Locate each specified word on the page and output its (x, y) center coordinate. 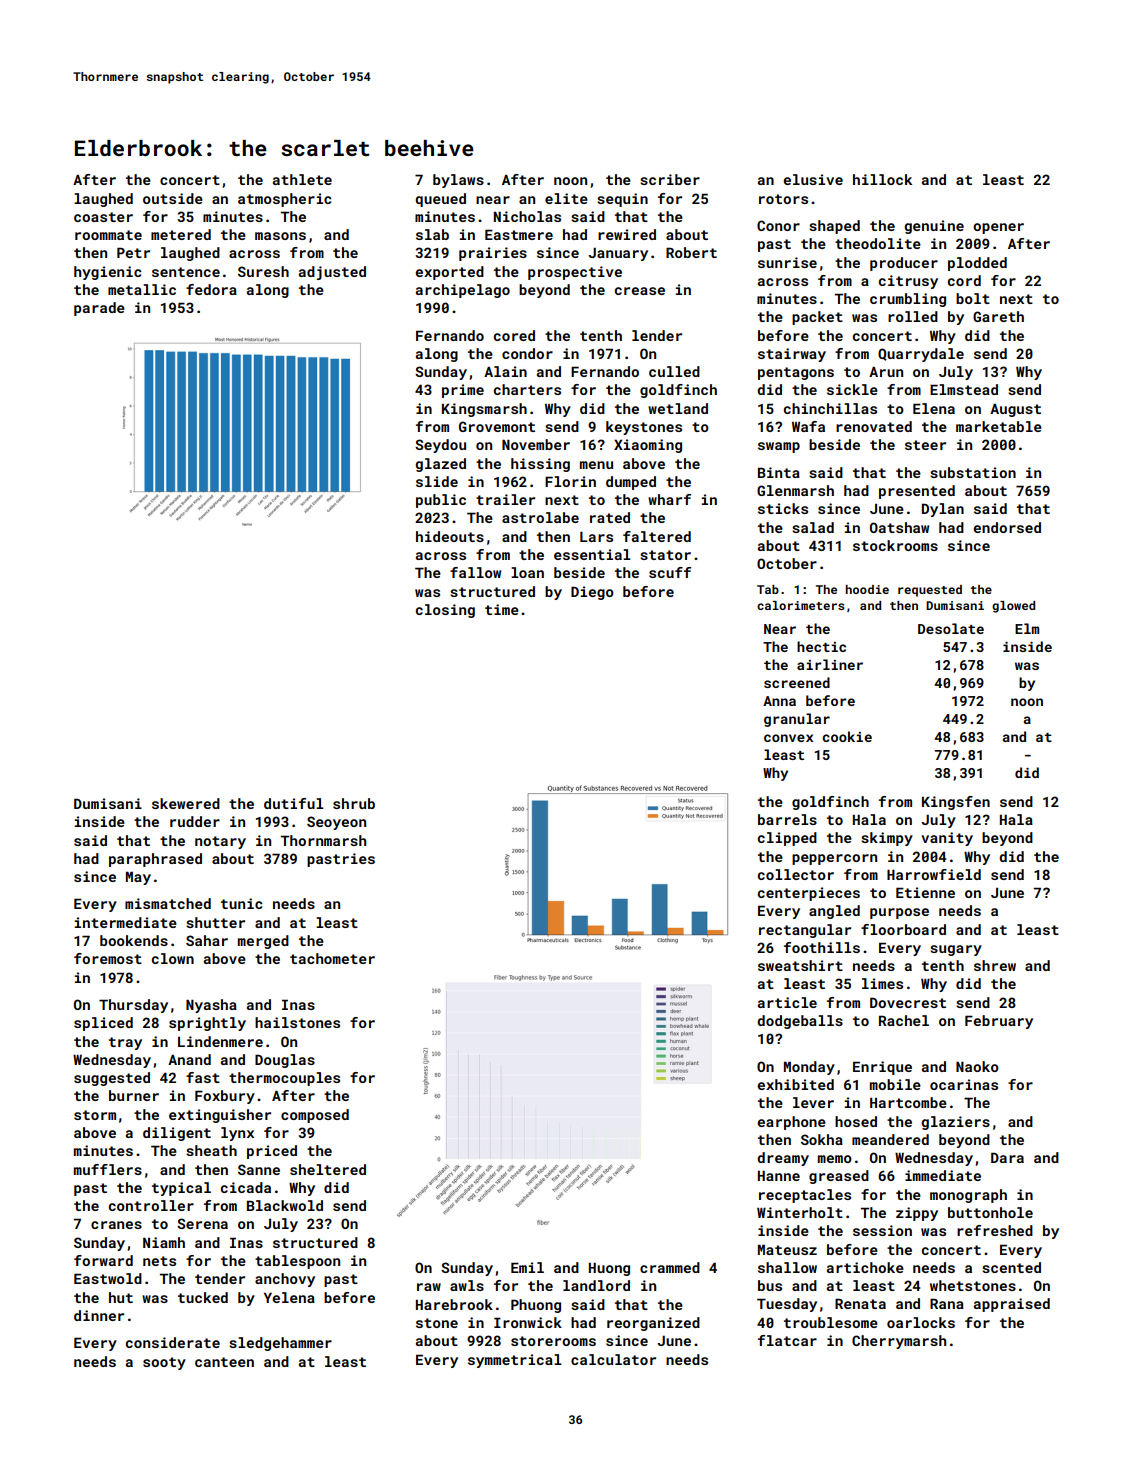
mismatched (168, 903)
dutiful (293, 803)
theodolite (878, 243)
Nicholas (527, 216)
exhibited (795, 1084)
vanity (947, 839)
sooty (164, 1363)
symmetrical (514, 1361)
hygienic (108, 273)
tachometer (332, 958)
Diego (592, 593)
